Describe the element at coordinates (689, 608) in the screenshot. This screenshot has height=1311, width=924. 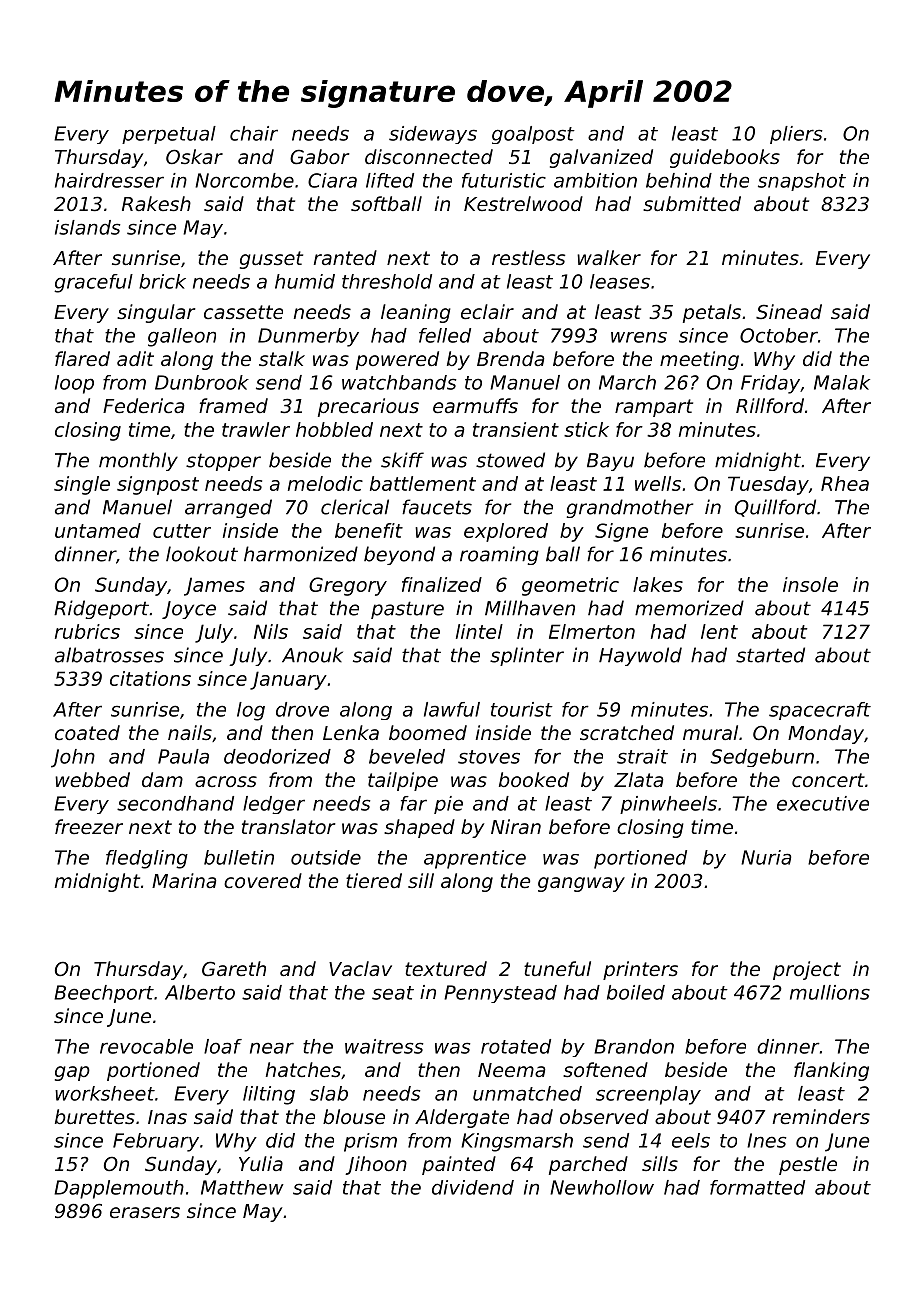
I see `memorized` at that location.
